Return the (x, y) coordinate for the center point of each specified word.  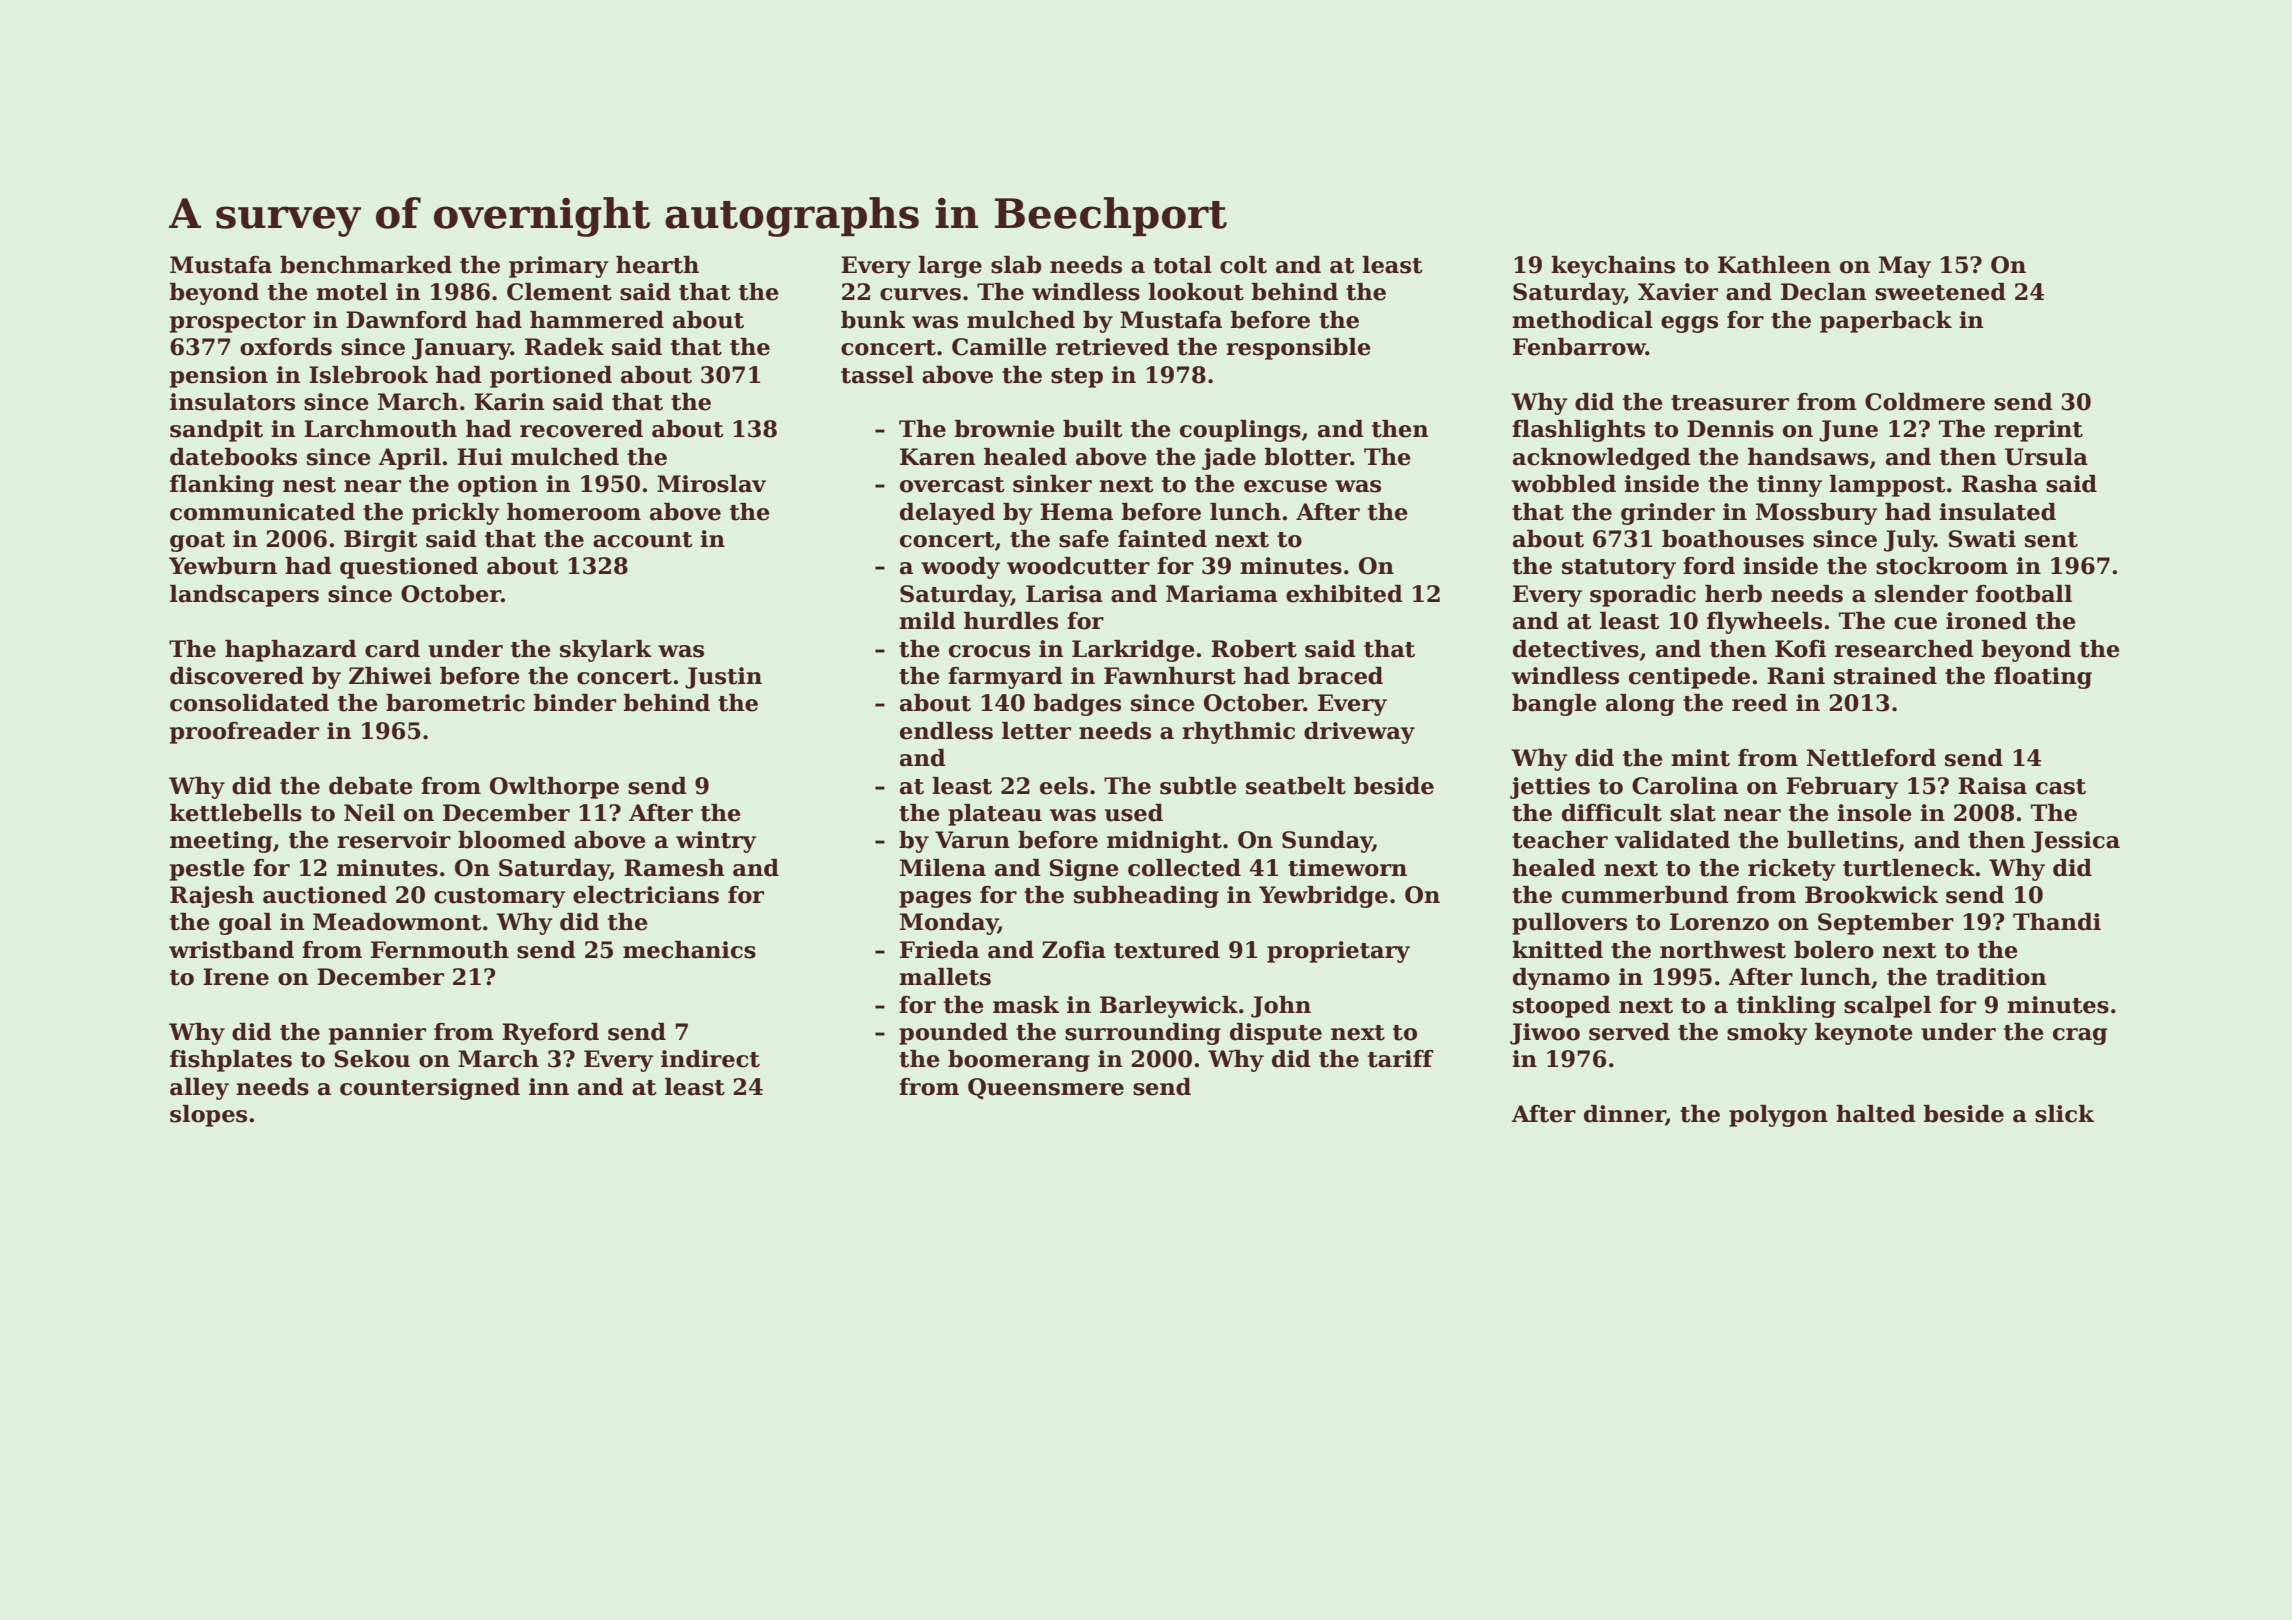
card (392, 649)
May (1905, 267)
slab (1016, 265)
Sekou (372, 1059)
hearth (657, 265)
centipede (1689, 678)
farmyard (1005, 678)
